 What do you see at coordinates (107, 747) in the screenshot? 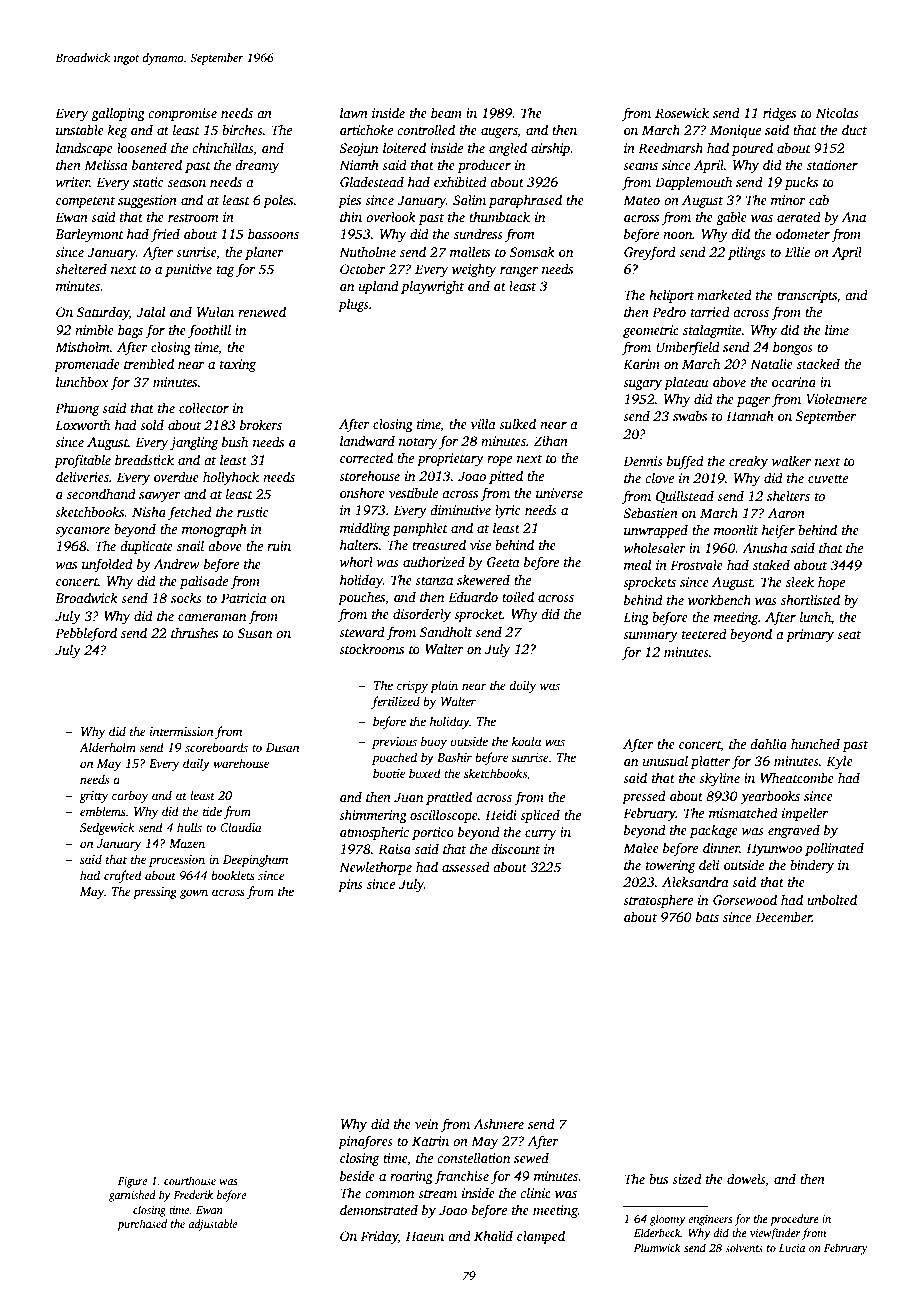
I see `Alderholm` at bounding box center [107, 747].
